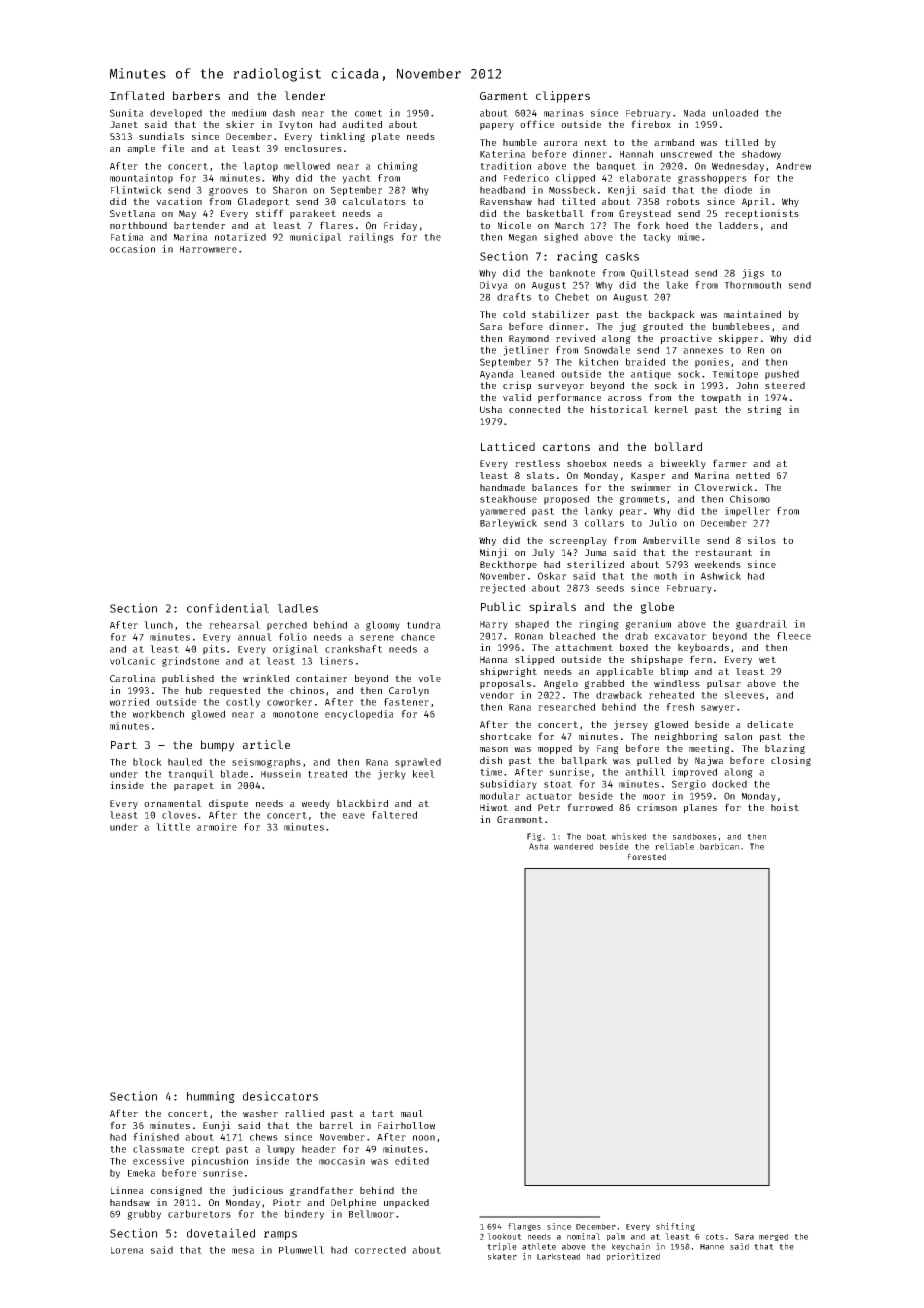 Image resolution: width=924 pixels, height=1308 pixels. Describe the element at coordinates (137, 95) in the document. I see `Inflated` at that location.
